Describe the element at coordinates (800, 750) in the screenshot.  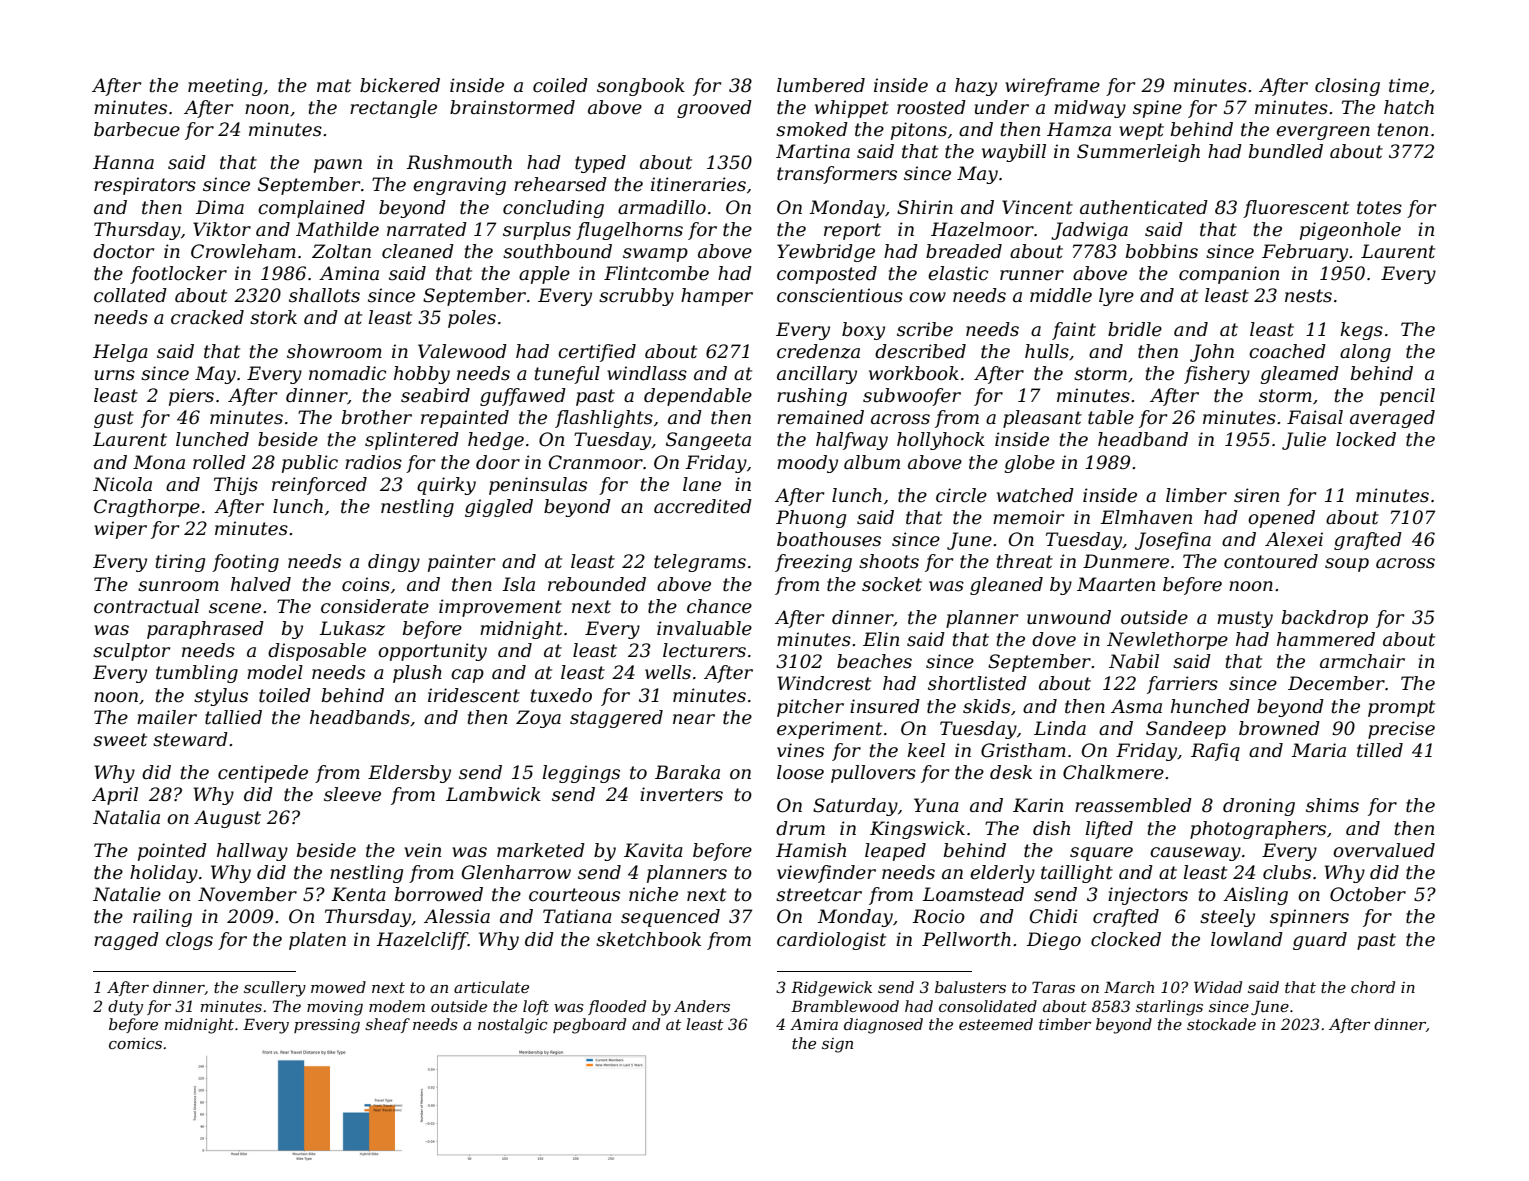
I see `vines` at that location.
